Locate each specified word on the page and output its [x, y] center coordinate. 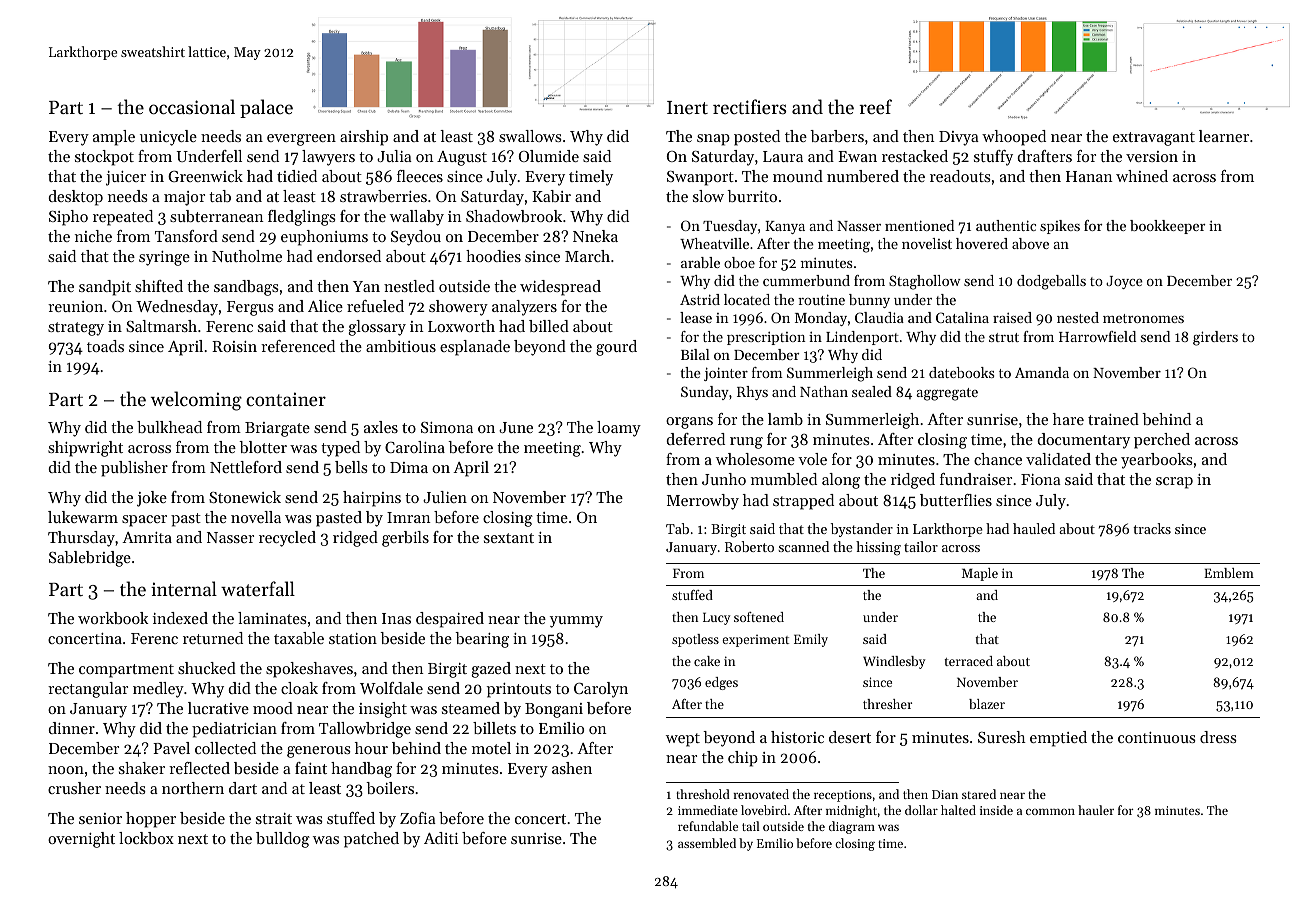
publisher [134, 469]
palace [266, 108]
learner [1224, 136]
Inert [687, 107]
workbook [113, 618]
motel [491, 748]
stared [979, 794]
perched [1162, 441]
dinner [71, 728]
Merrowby [703, 502]
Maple [980, 574]
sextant [509, 538]
